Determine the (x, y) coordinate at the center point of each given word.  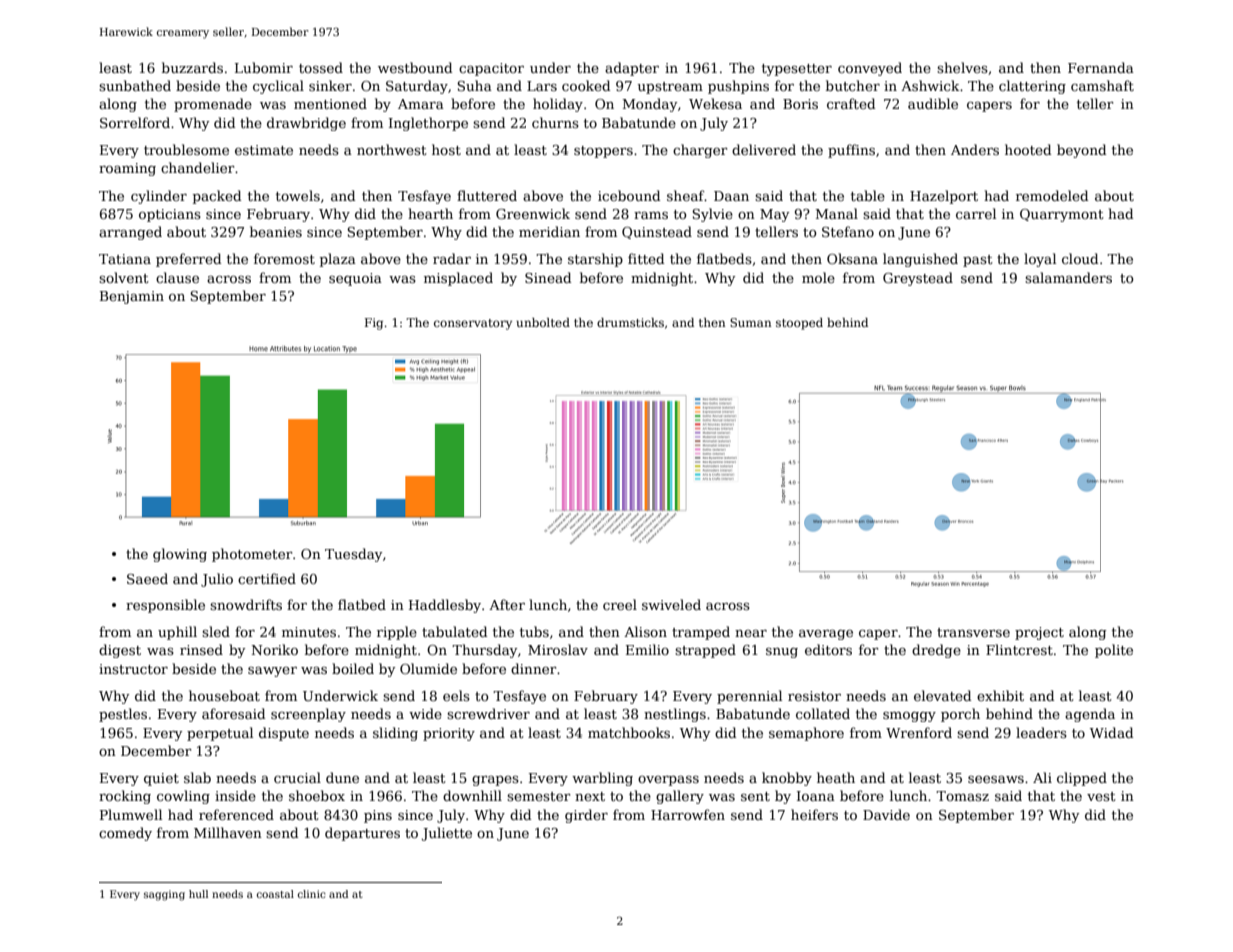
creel (620, 604)
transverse (973, 632)
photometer (252, 555)
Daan (731, 196)
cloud (1080, 258)
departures (362, 834)
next (590, 796)
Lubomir (264, 67)
